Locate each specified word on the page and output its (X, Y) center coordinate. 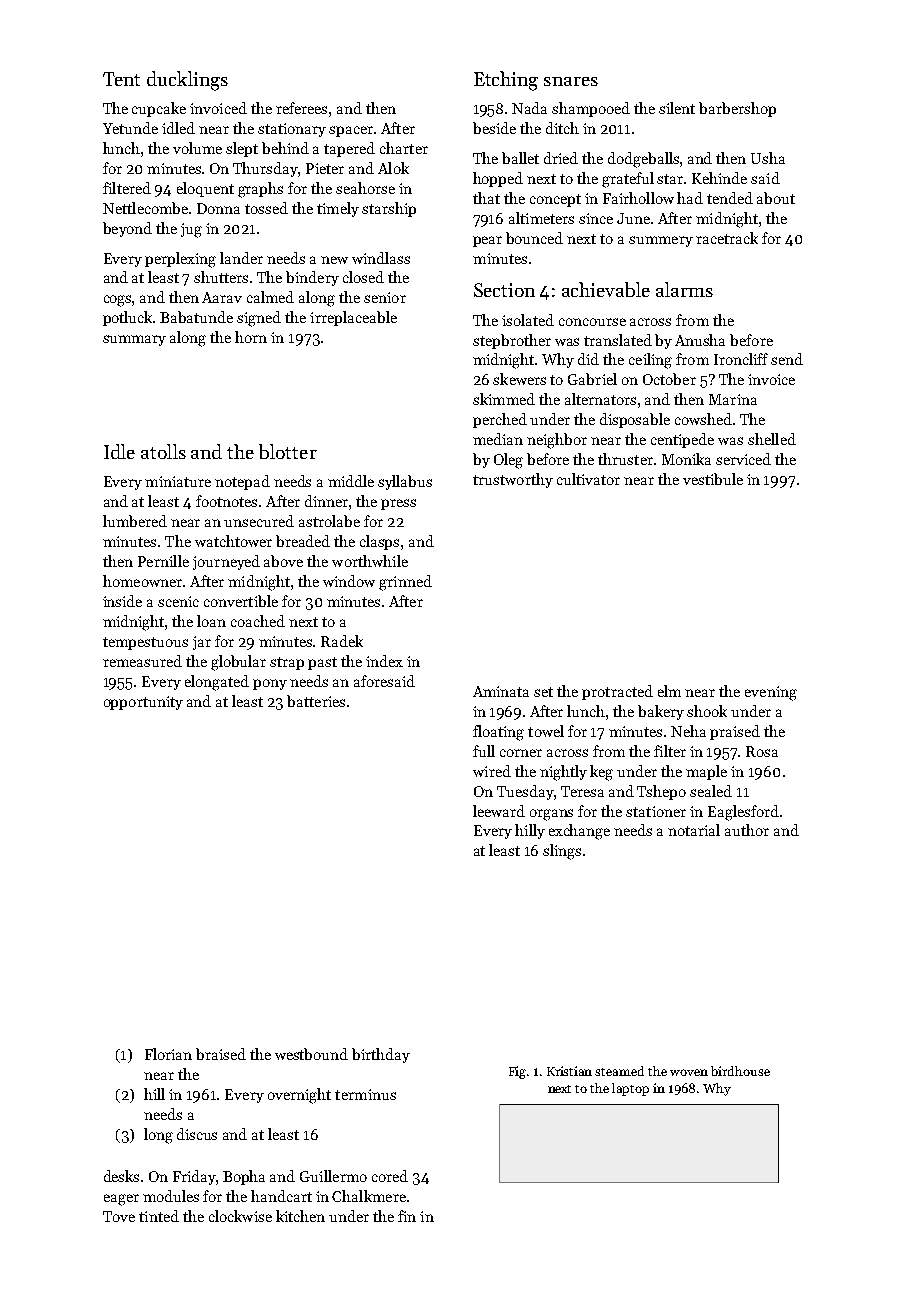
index (384, 661)
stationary (292, 130)
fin (407, 1216)
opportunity (143, 703)
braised (221, 1054)
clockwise (240, 1216)
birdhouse (740, 1071)
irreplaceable (353, 318)
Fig (517, 1072)
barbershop (737, 109)
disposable (635, 420)
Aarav (222, 297)
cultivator (588, 479)
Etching (506, 81)
